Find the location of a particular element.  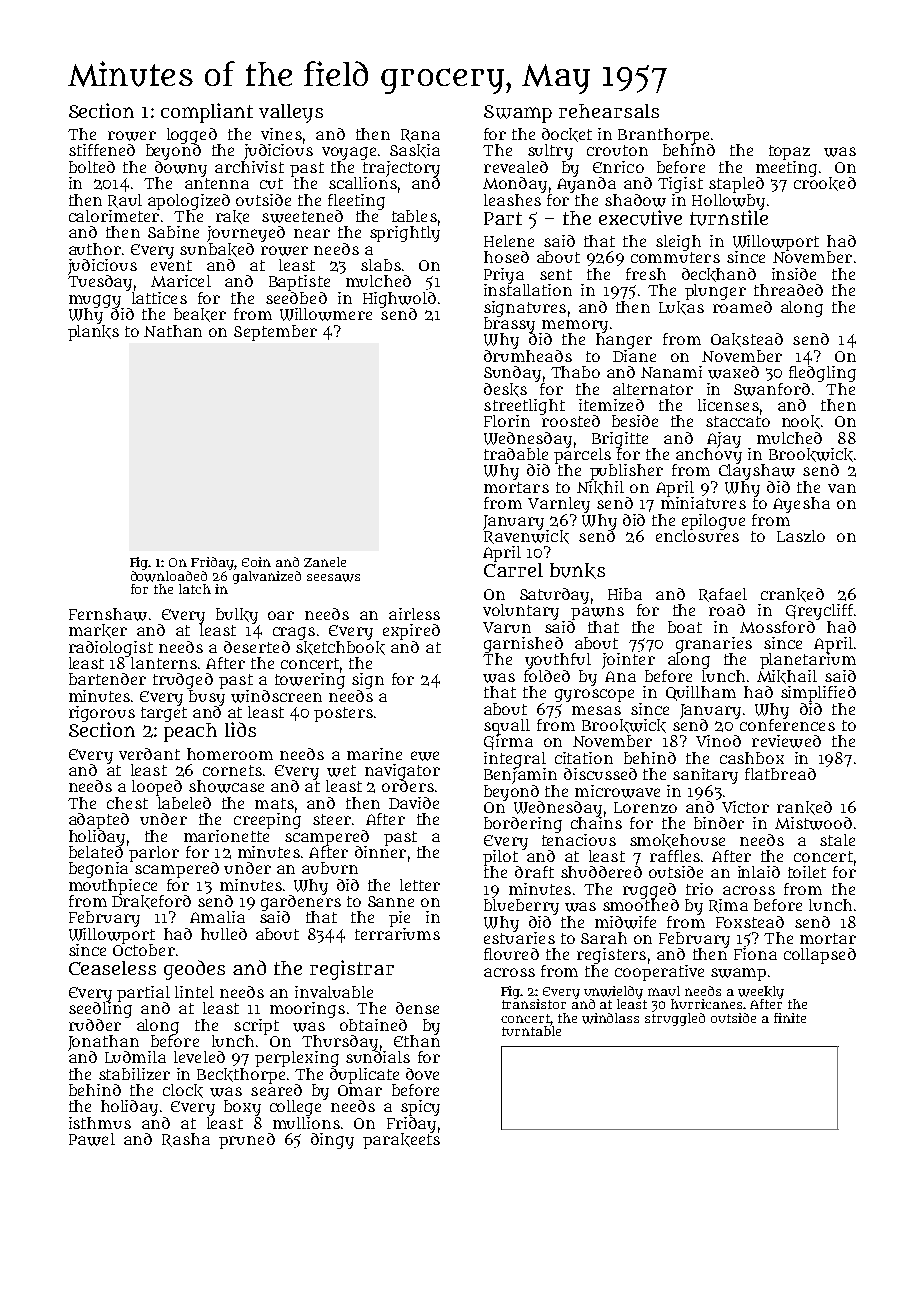

spicy is located at coordinates (420, 1108).
